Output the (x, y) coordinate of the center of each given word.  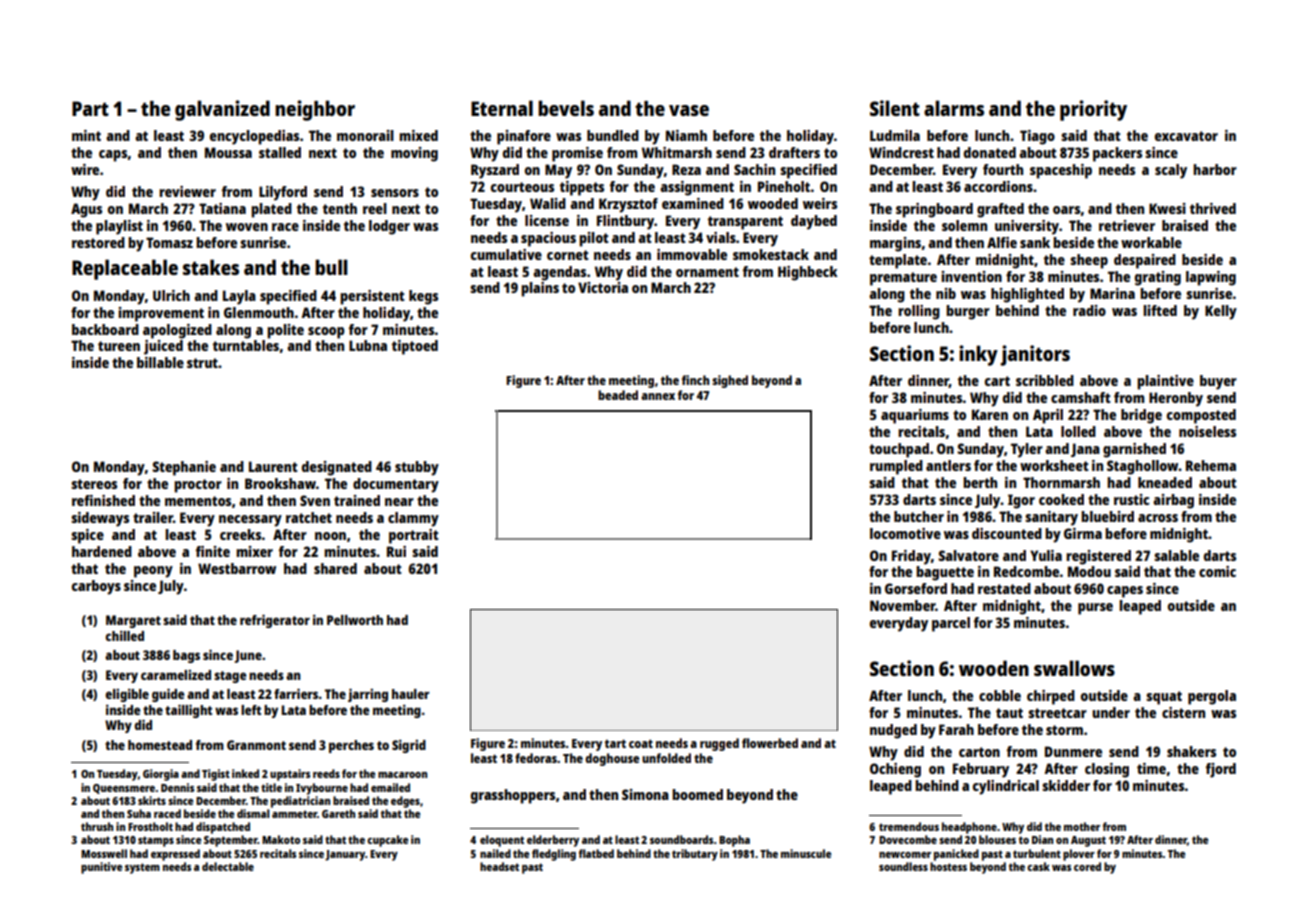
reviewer (187, 191)
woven (247, 227)
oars (1066, 210)
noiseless (1207, 431)
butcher (919, 516)
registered (1098, 557)
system (142, 868)
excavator (1186, 136)
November (902, 605)
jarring (368, 695)
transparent (745, 223)
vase (689, 110)
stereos (94, 484)
